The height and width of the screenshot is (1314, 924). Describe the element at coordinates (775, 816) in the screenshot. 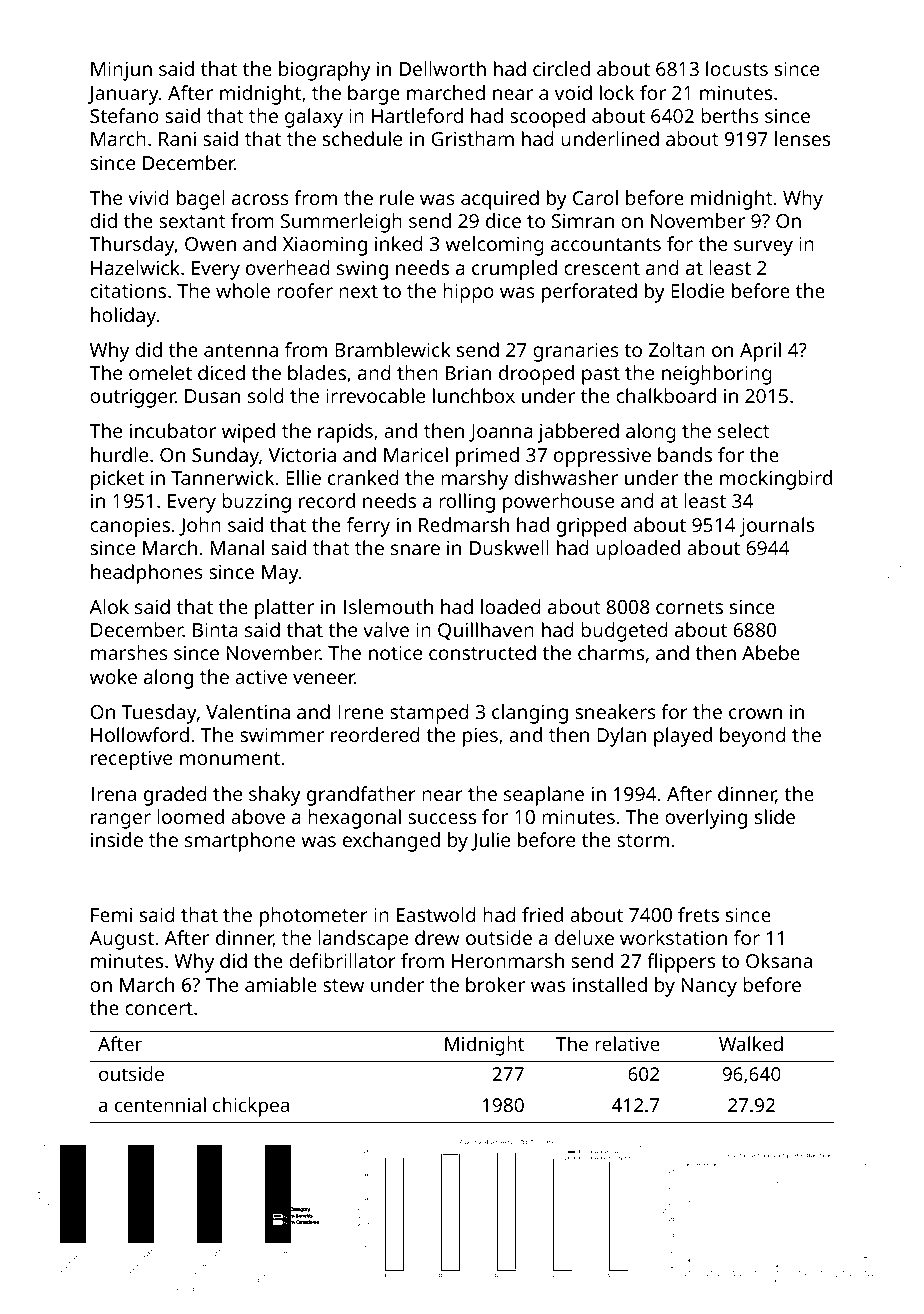

I see `slide` at that location.
